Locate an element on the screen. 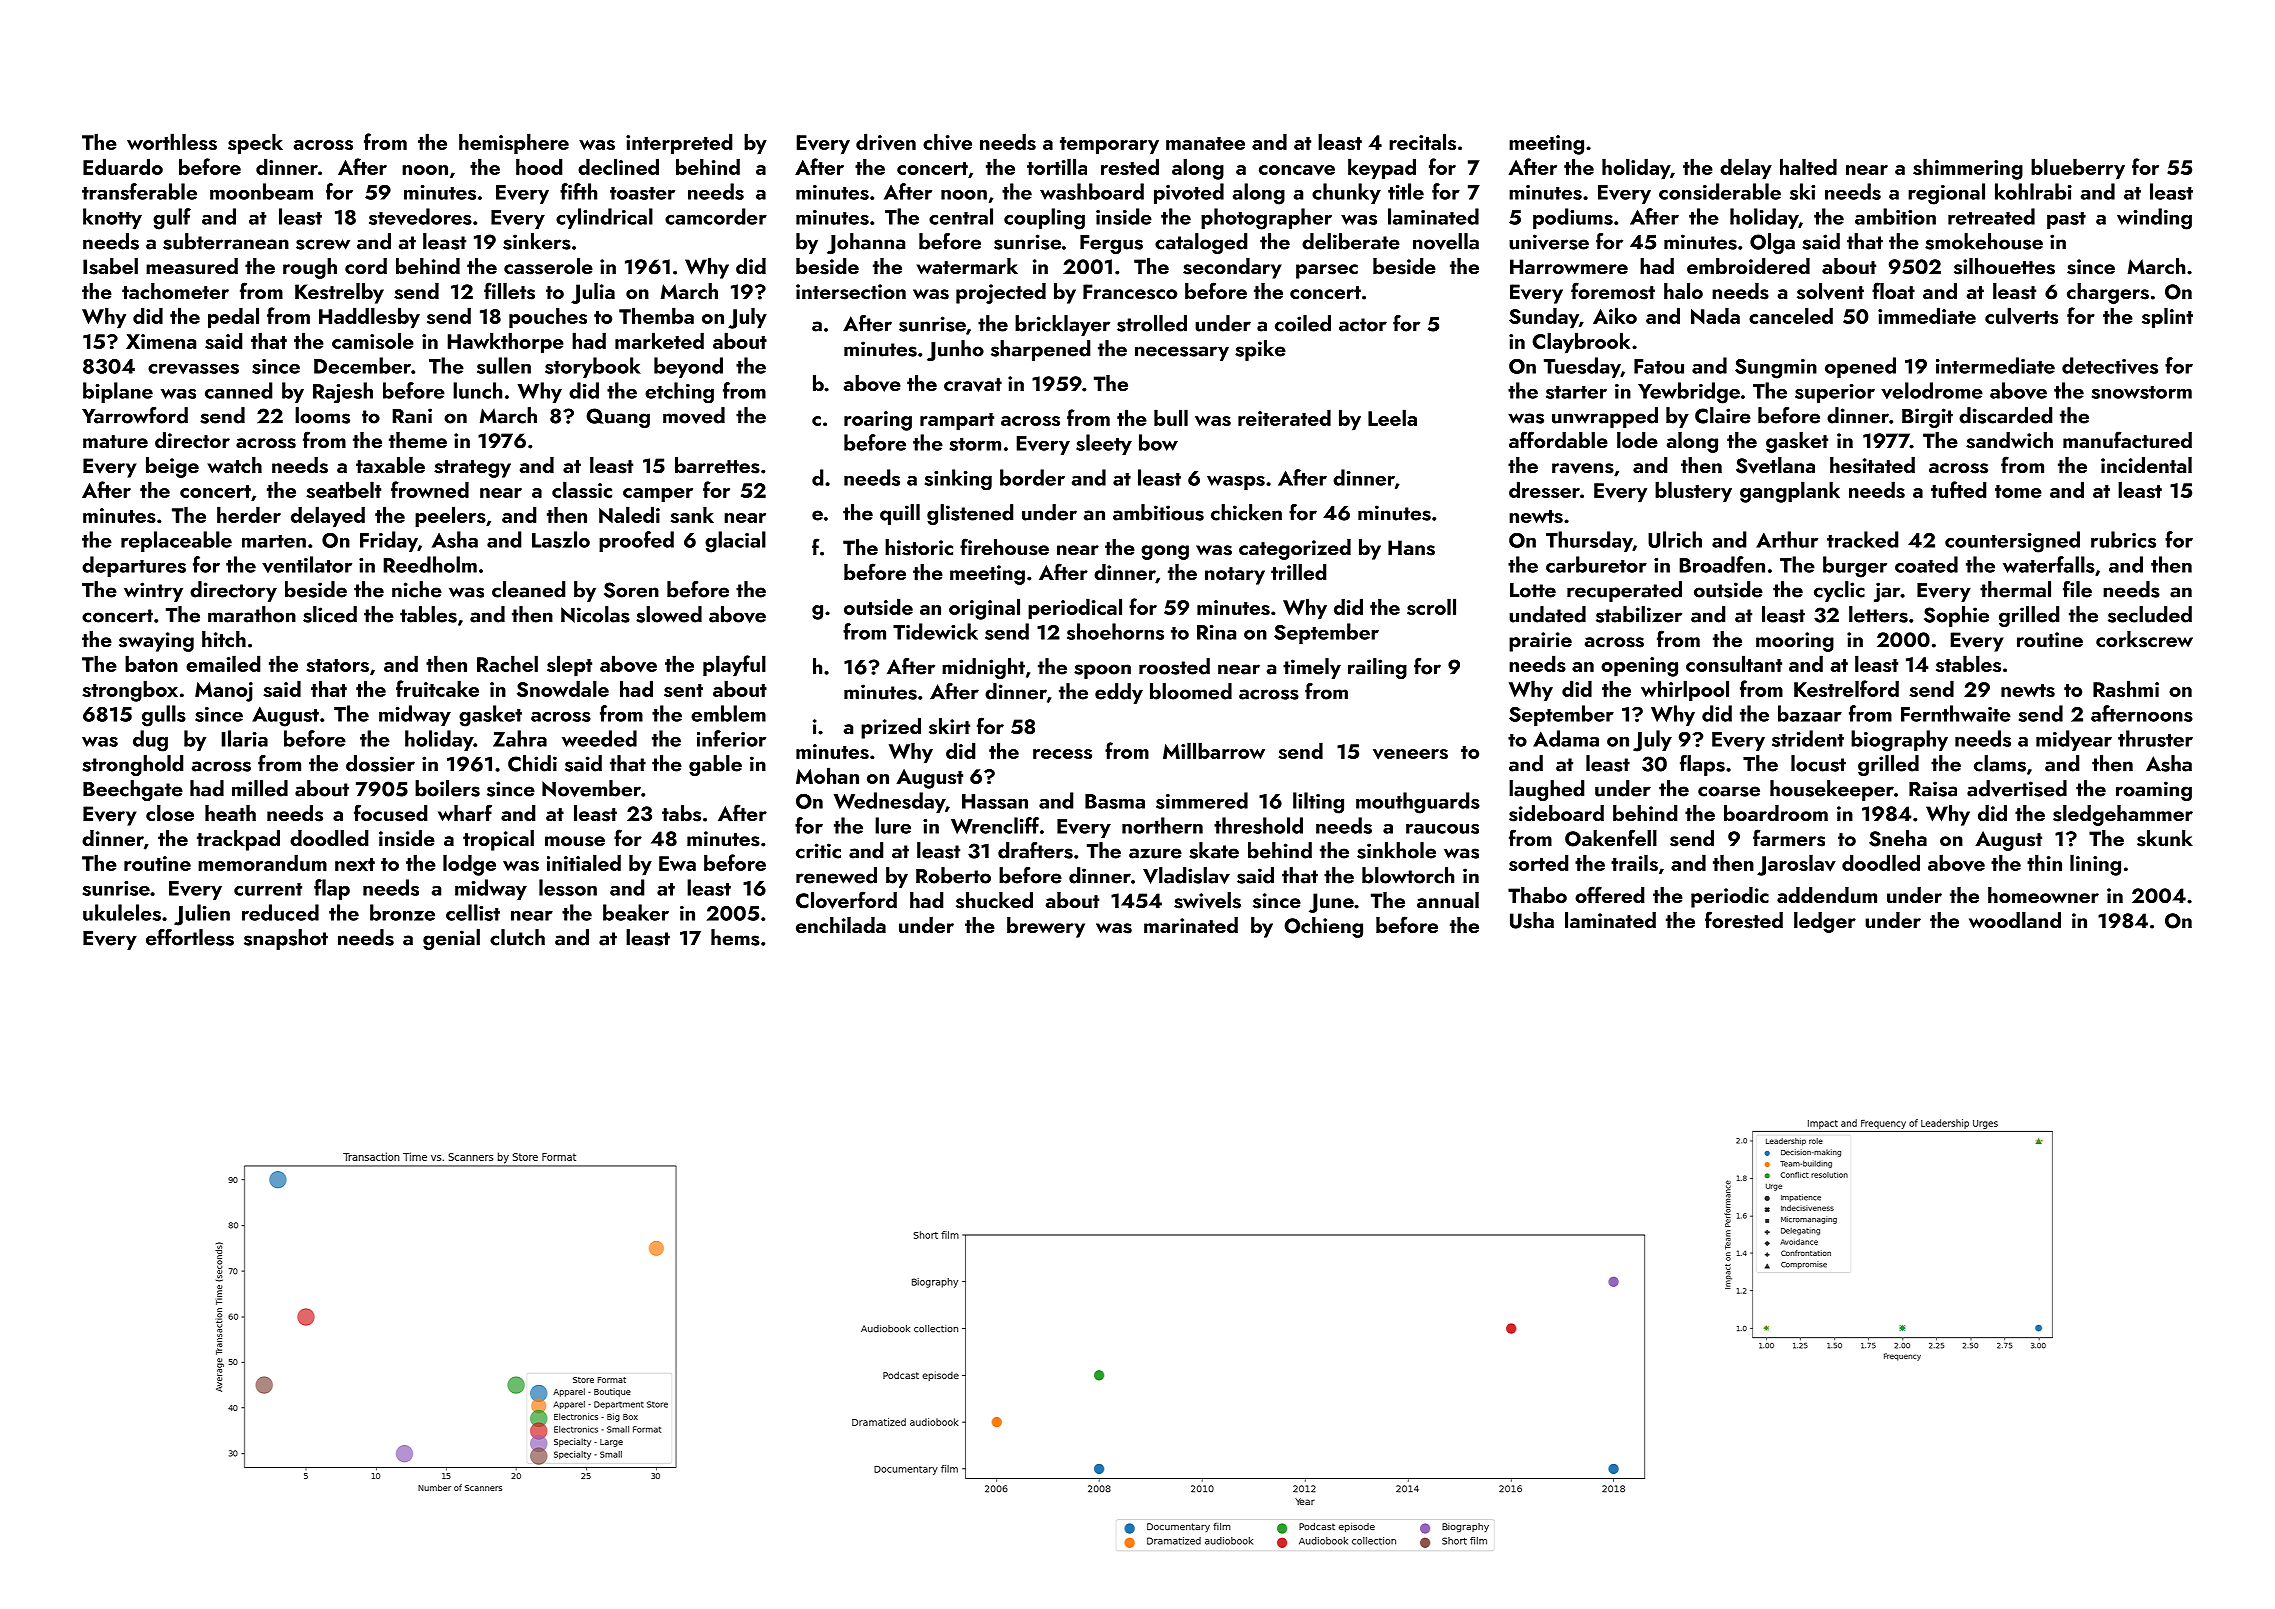  Birgit is located at coordinates (1927, 418).
